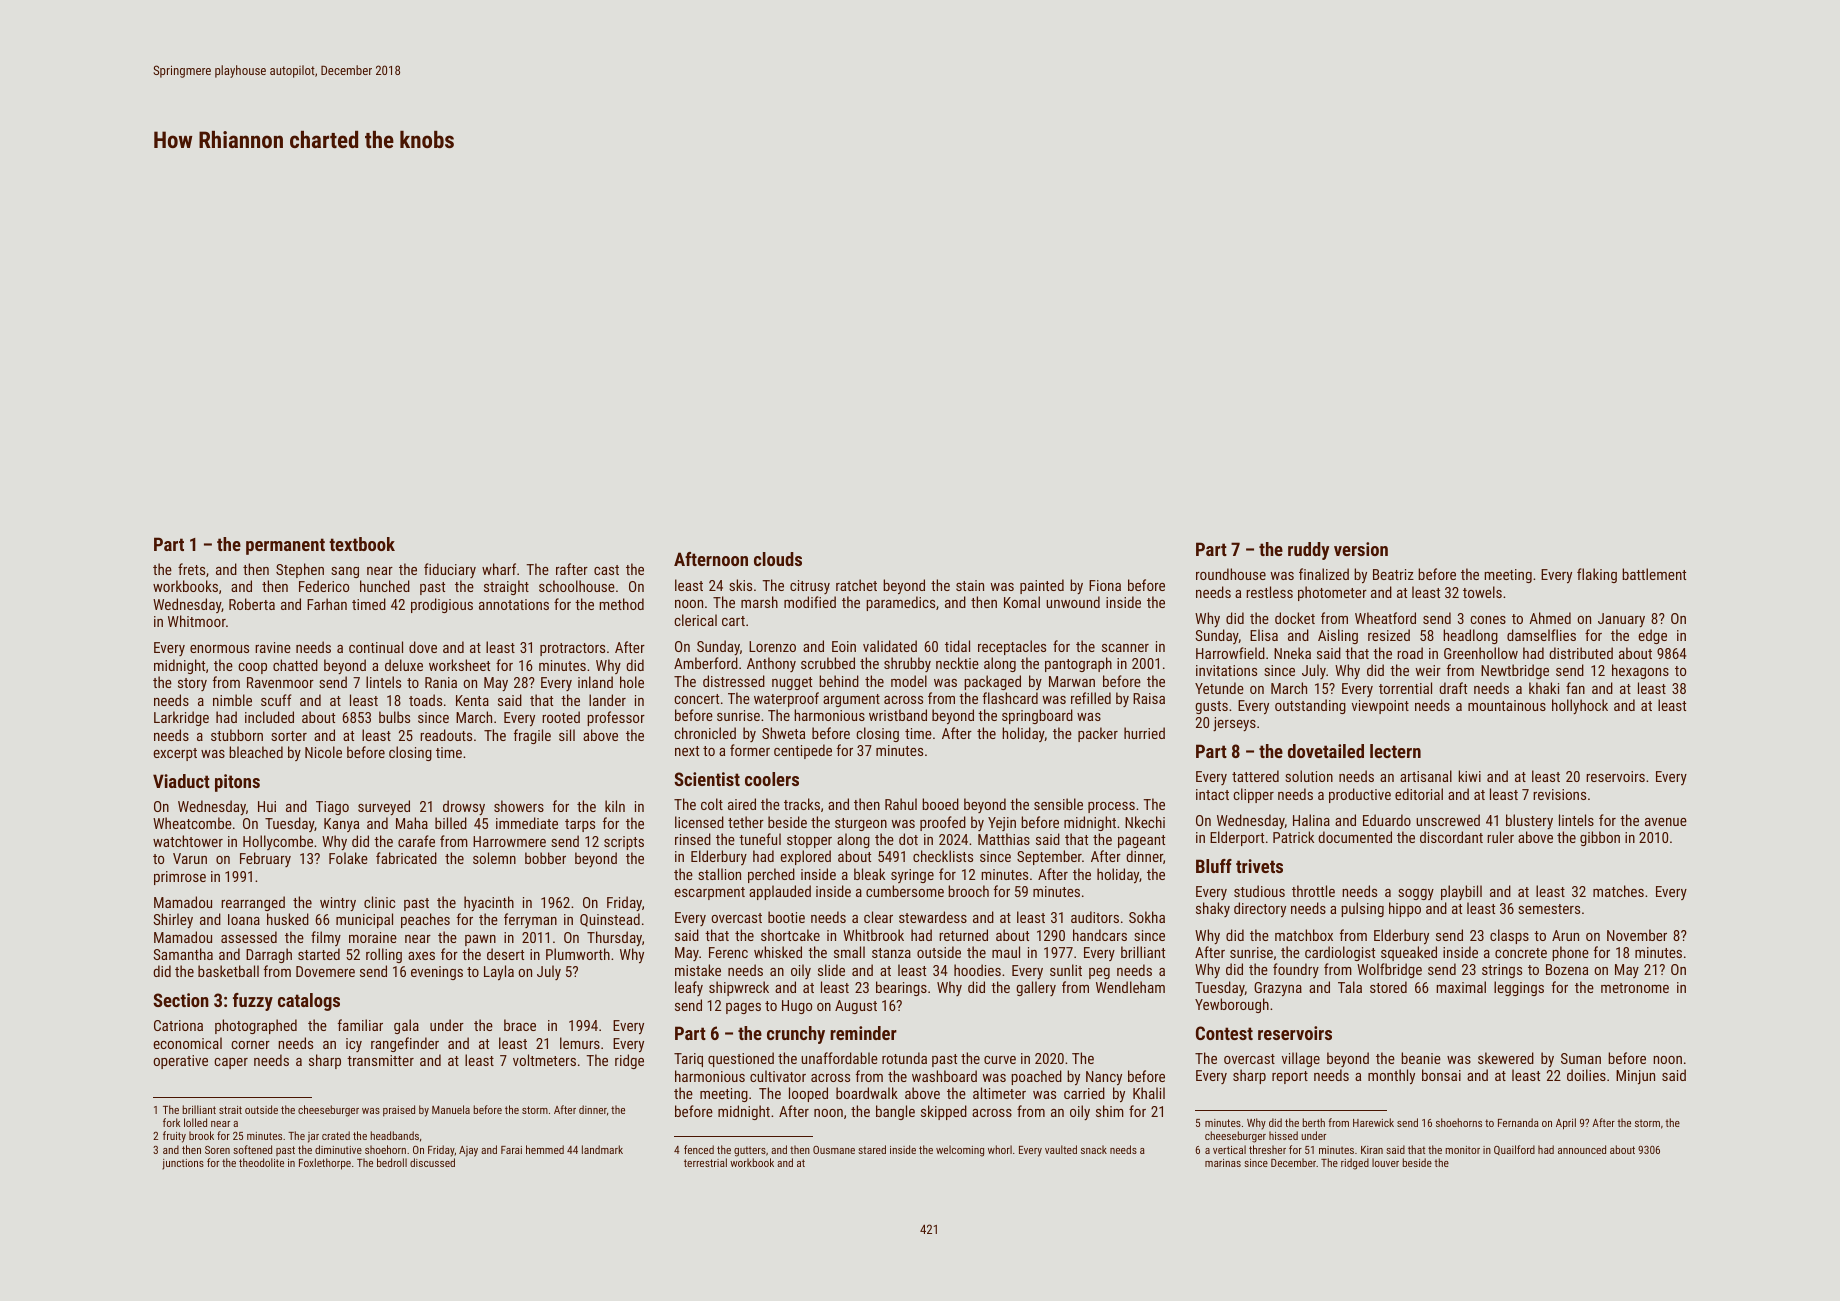 This screenshot has width=1840, height=1301. Describe the element at coordinates (1042, 586) in the screenshot. I see `painted` at that location.
